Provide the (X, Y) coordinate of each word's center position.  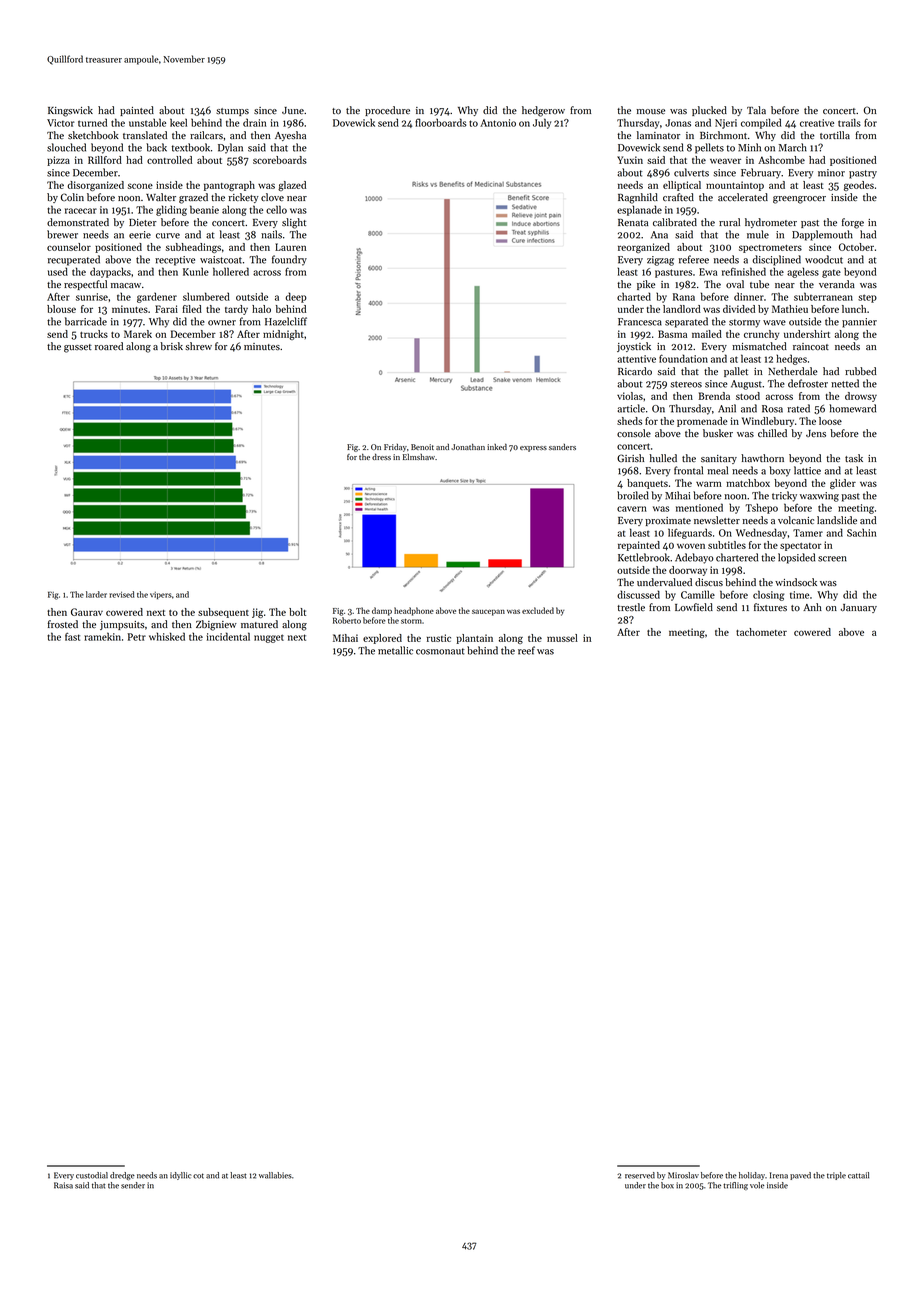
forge (853, 223)
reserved (640, 1175)
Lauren (290, 247)
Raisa (63, 1185)
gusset (78, 348)
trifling (735, 1186)
